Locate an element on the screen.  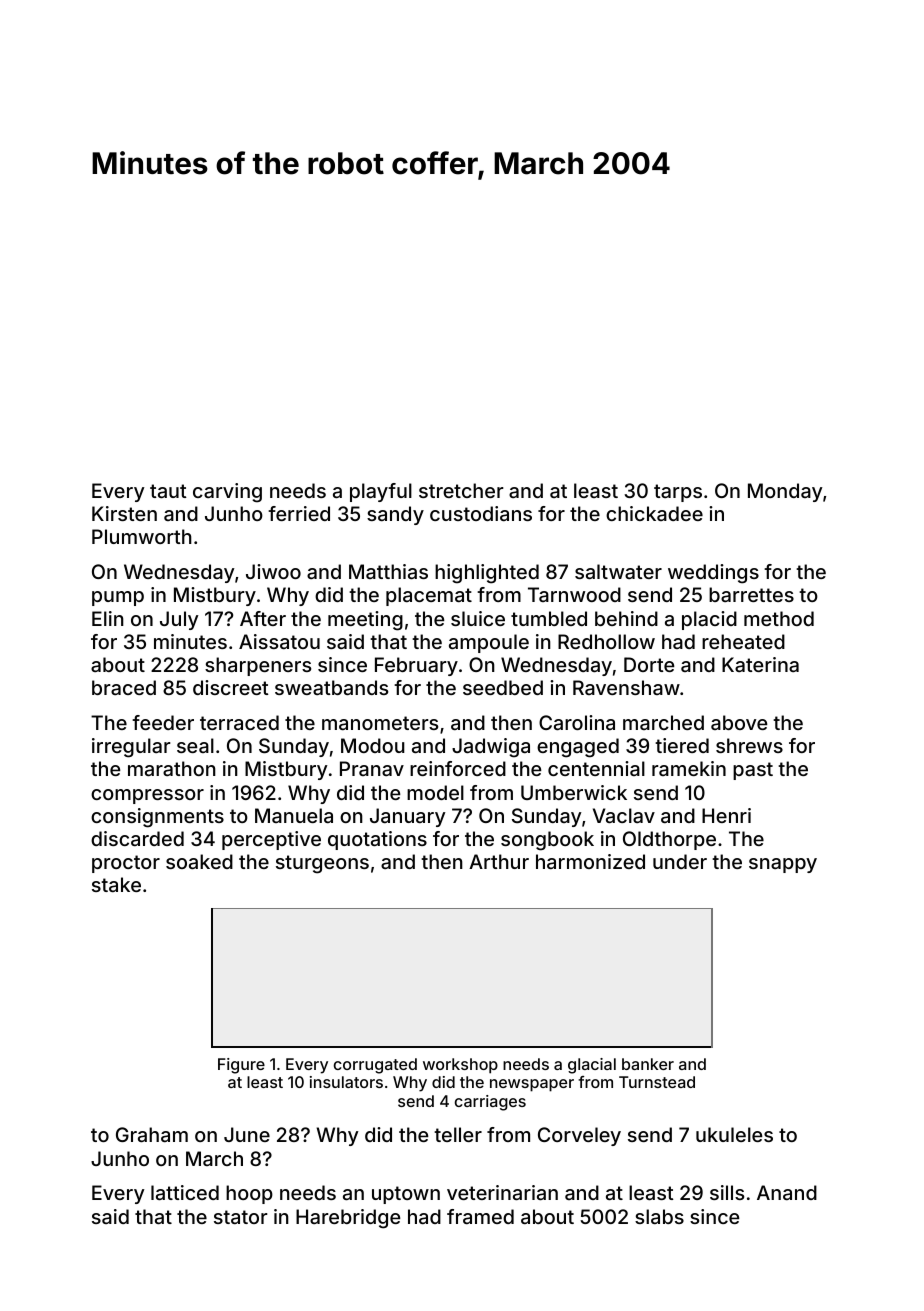
Matthias is located at coordinates (388, 571).
